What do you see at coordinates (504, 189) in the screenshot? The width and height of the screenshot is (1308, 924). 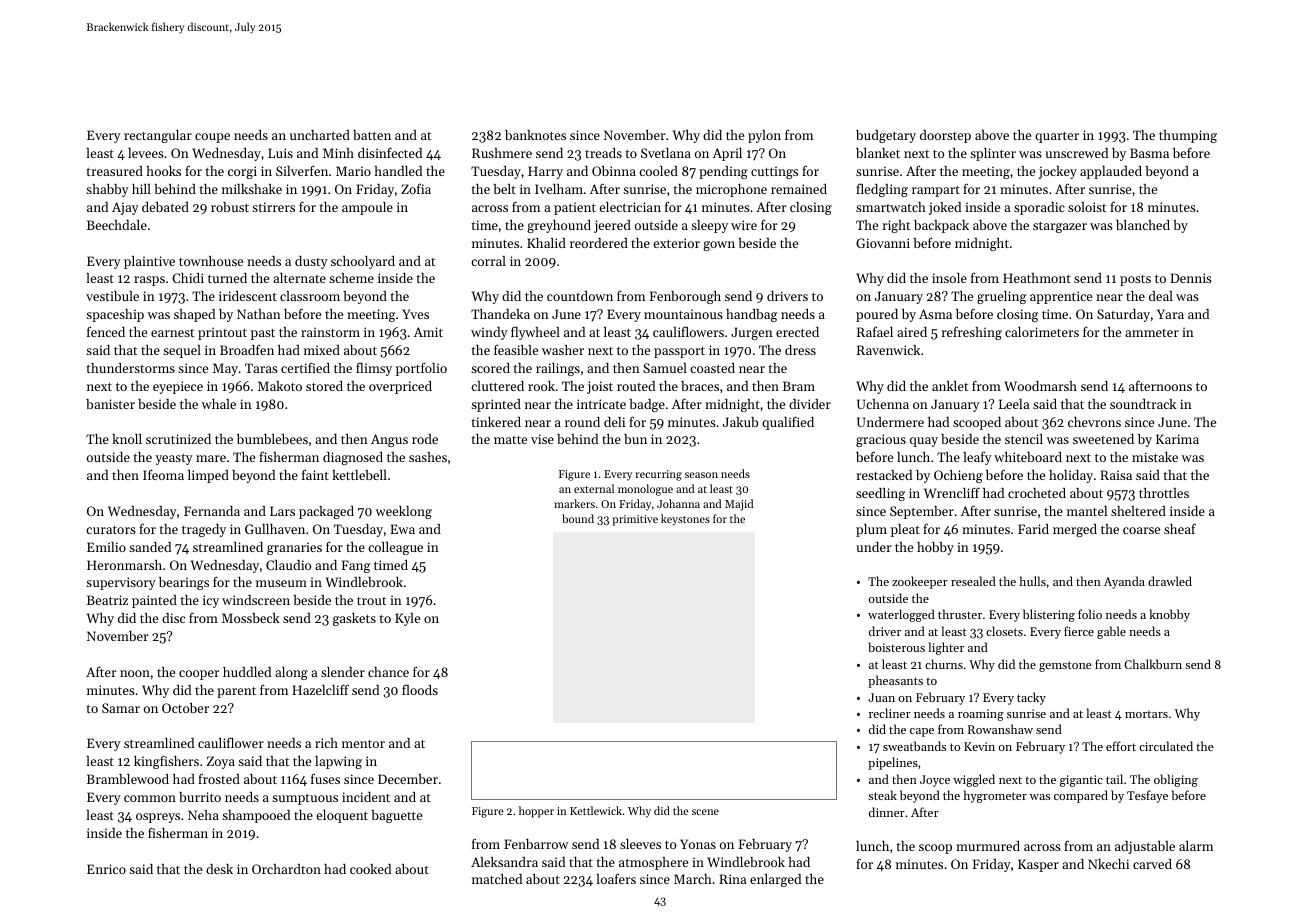 I see `belt` at bounding box center [504, 189].
